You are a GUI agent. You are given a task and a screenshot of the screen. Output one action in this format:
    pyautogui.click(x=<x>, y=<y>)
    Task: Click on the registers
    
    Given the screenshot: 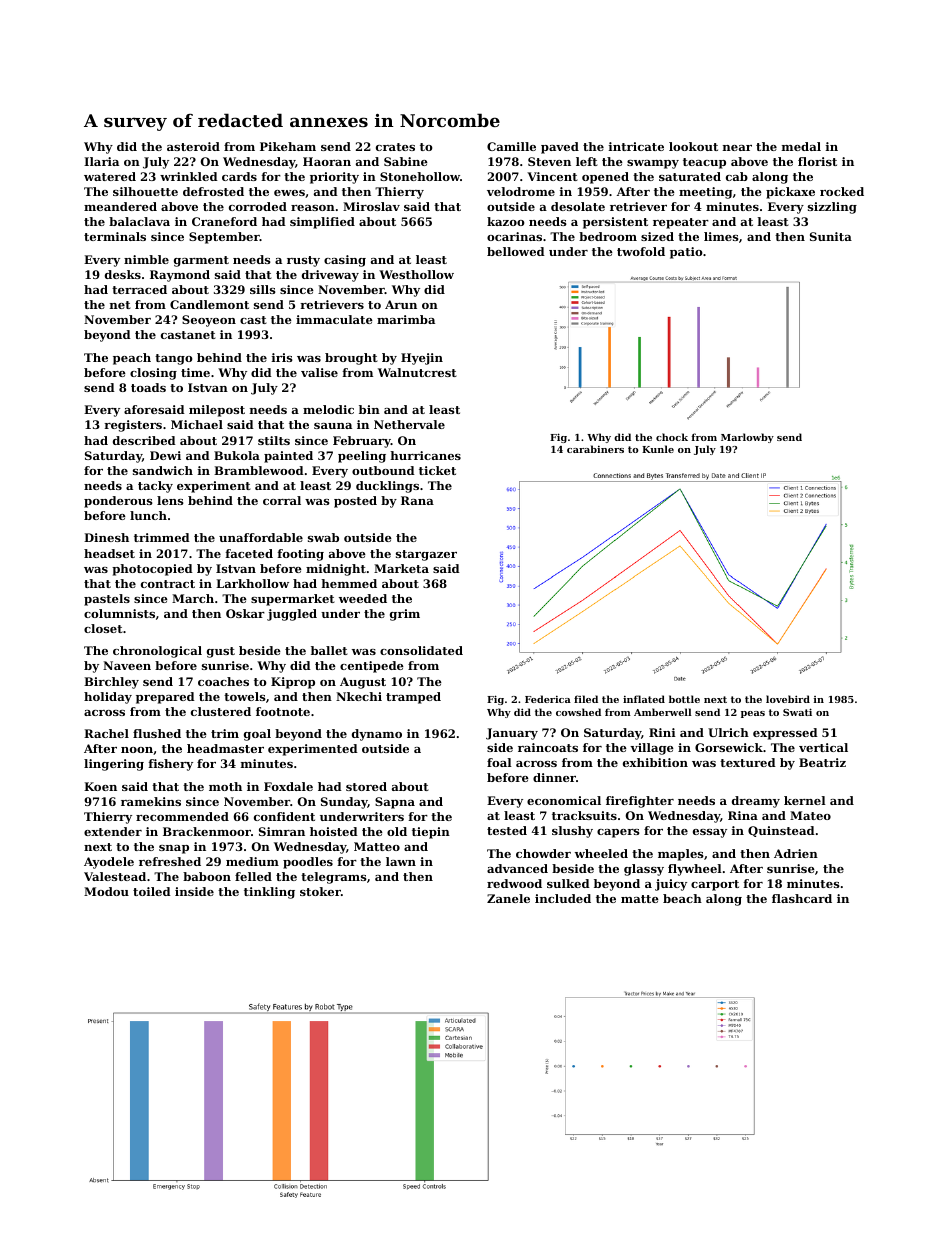 What is the action you would take?
    pyautogui.click(x=133, y=426)
